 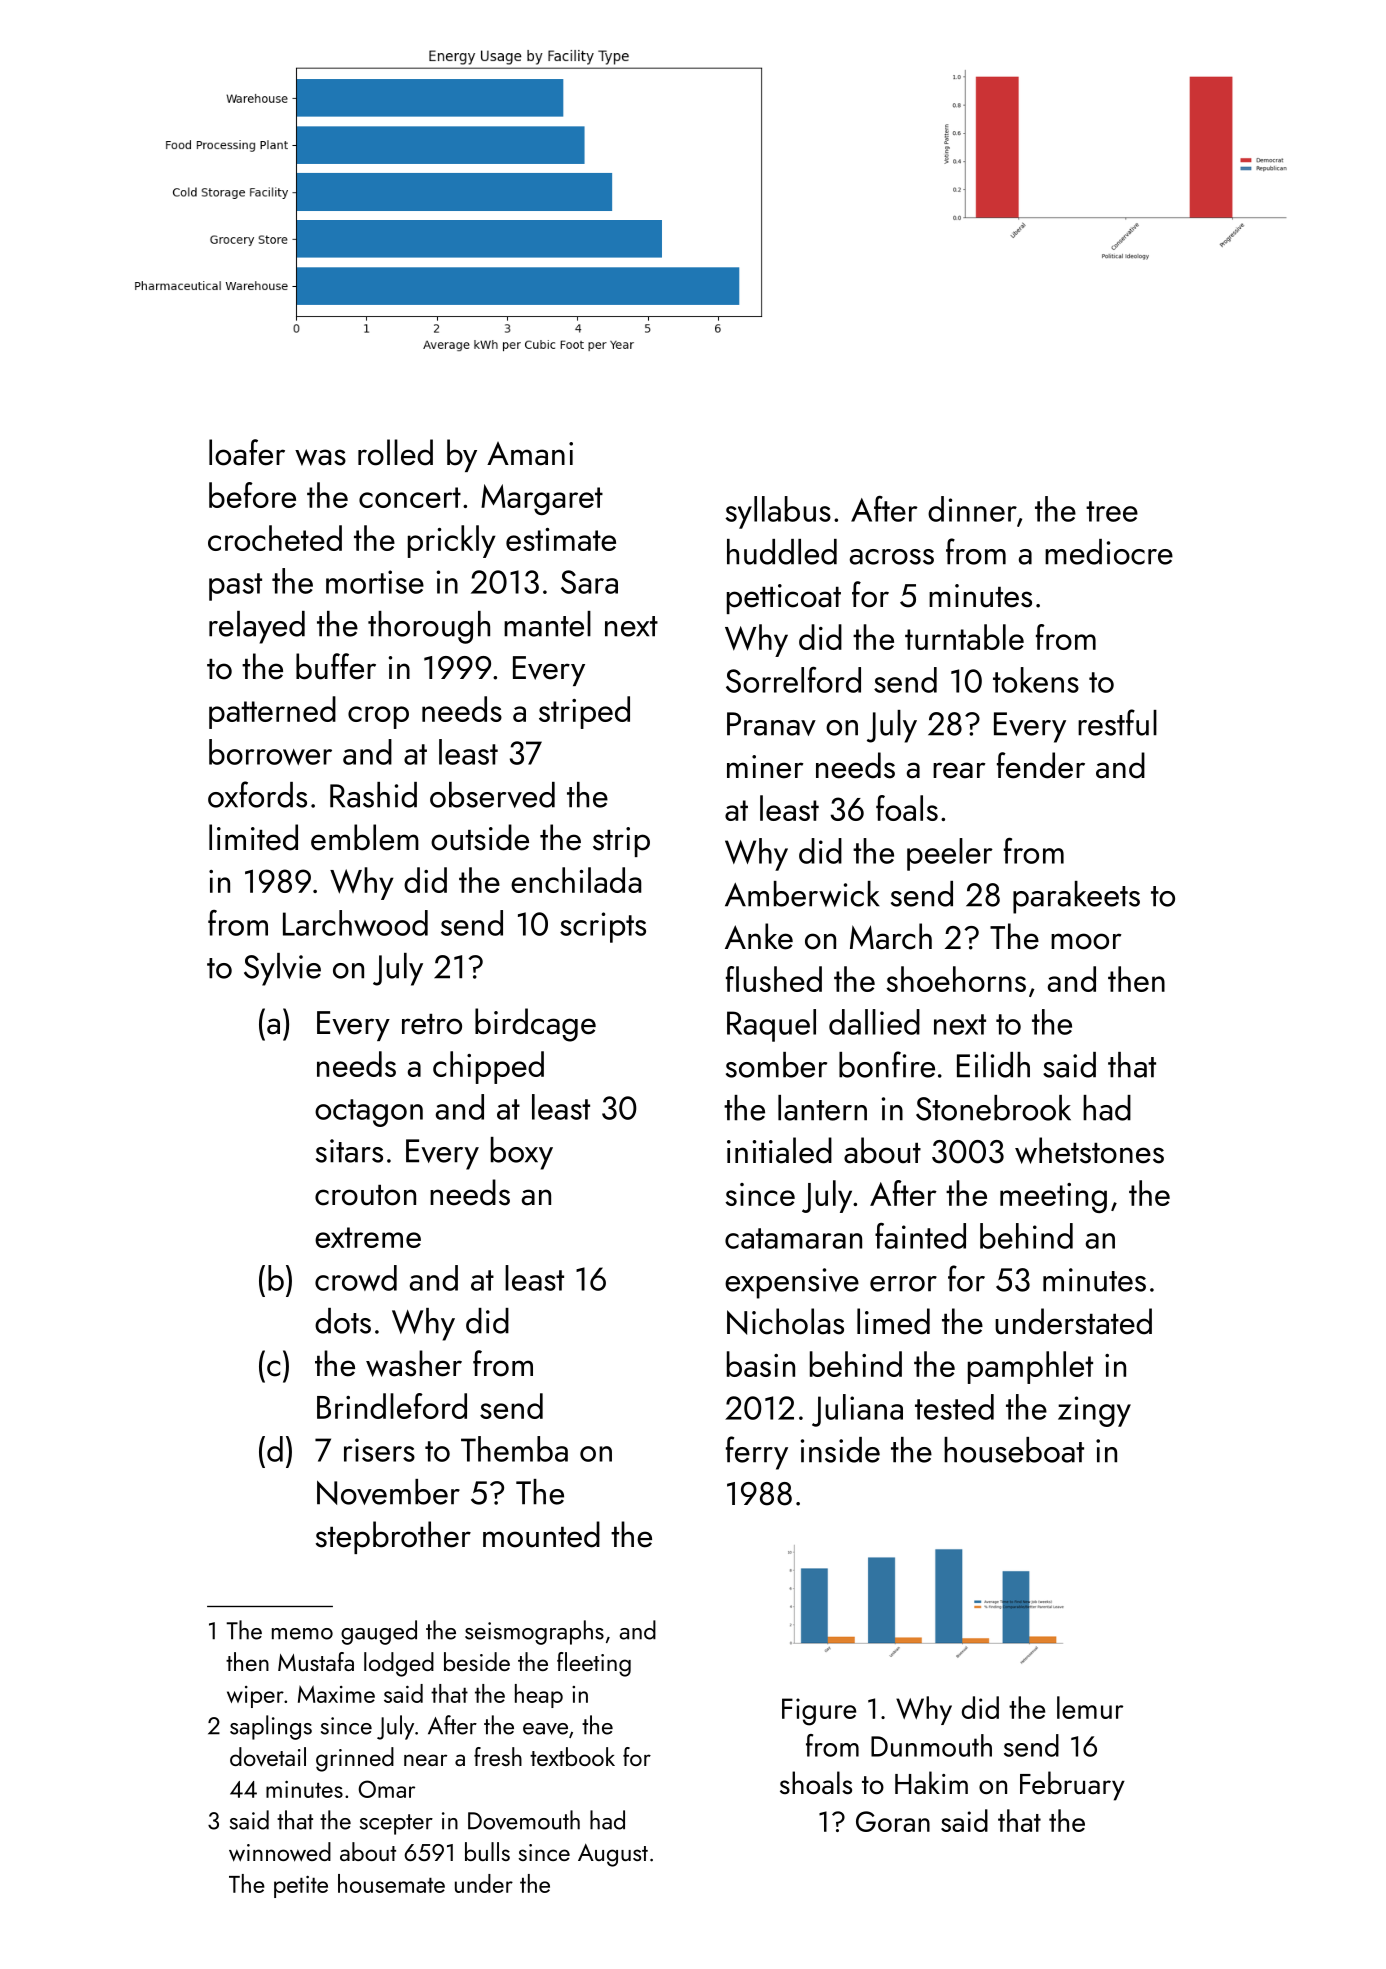 What do you see at coordinates (530, 454) in the screenshot?
I see `Amani` at bounding box center [530, 454].
